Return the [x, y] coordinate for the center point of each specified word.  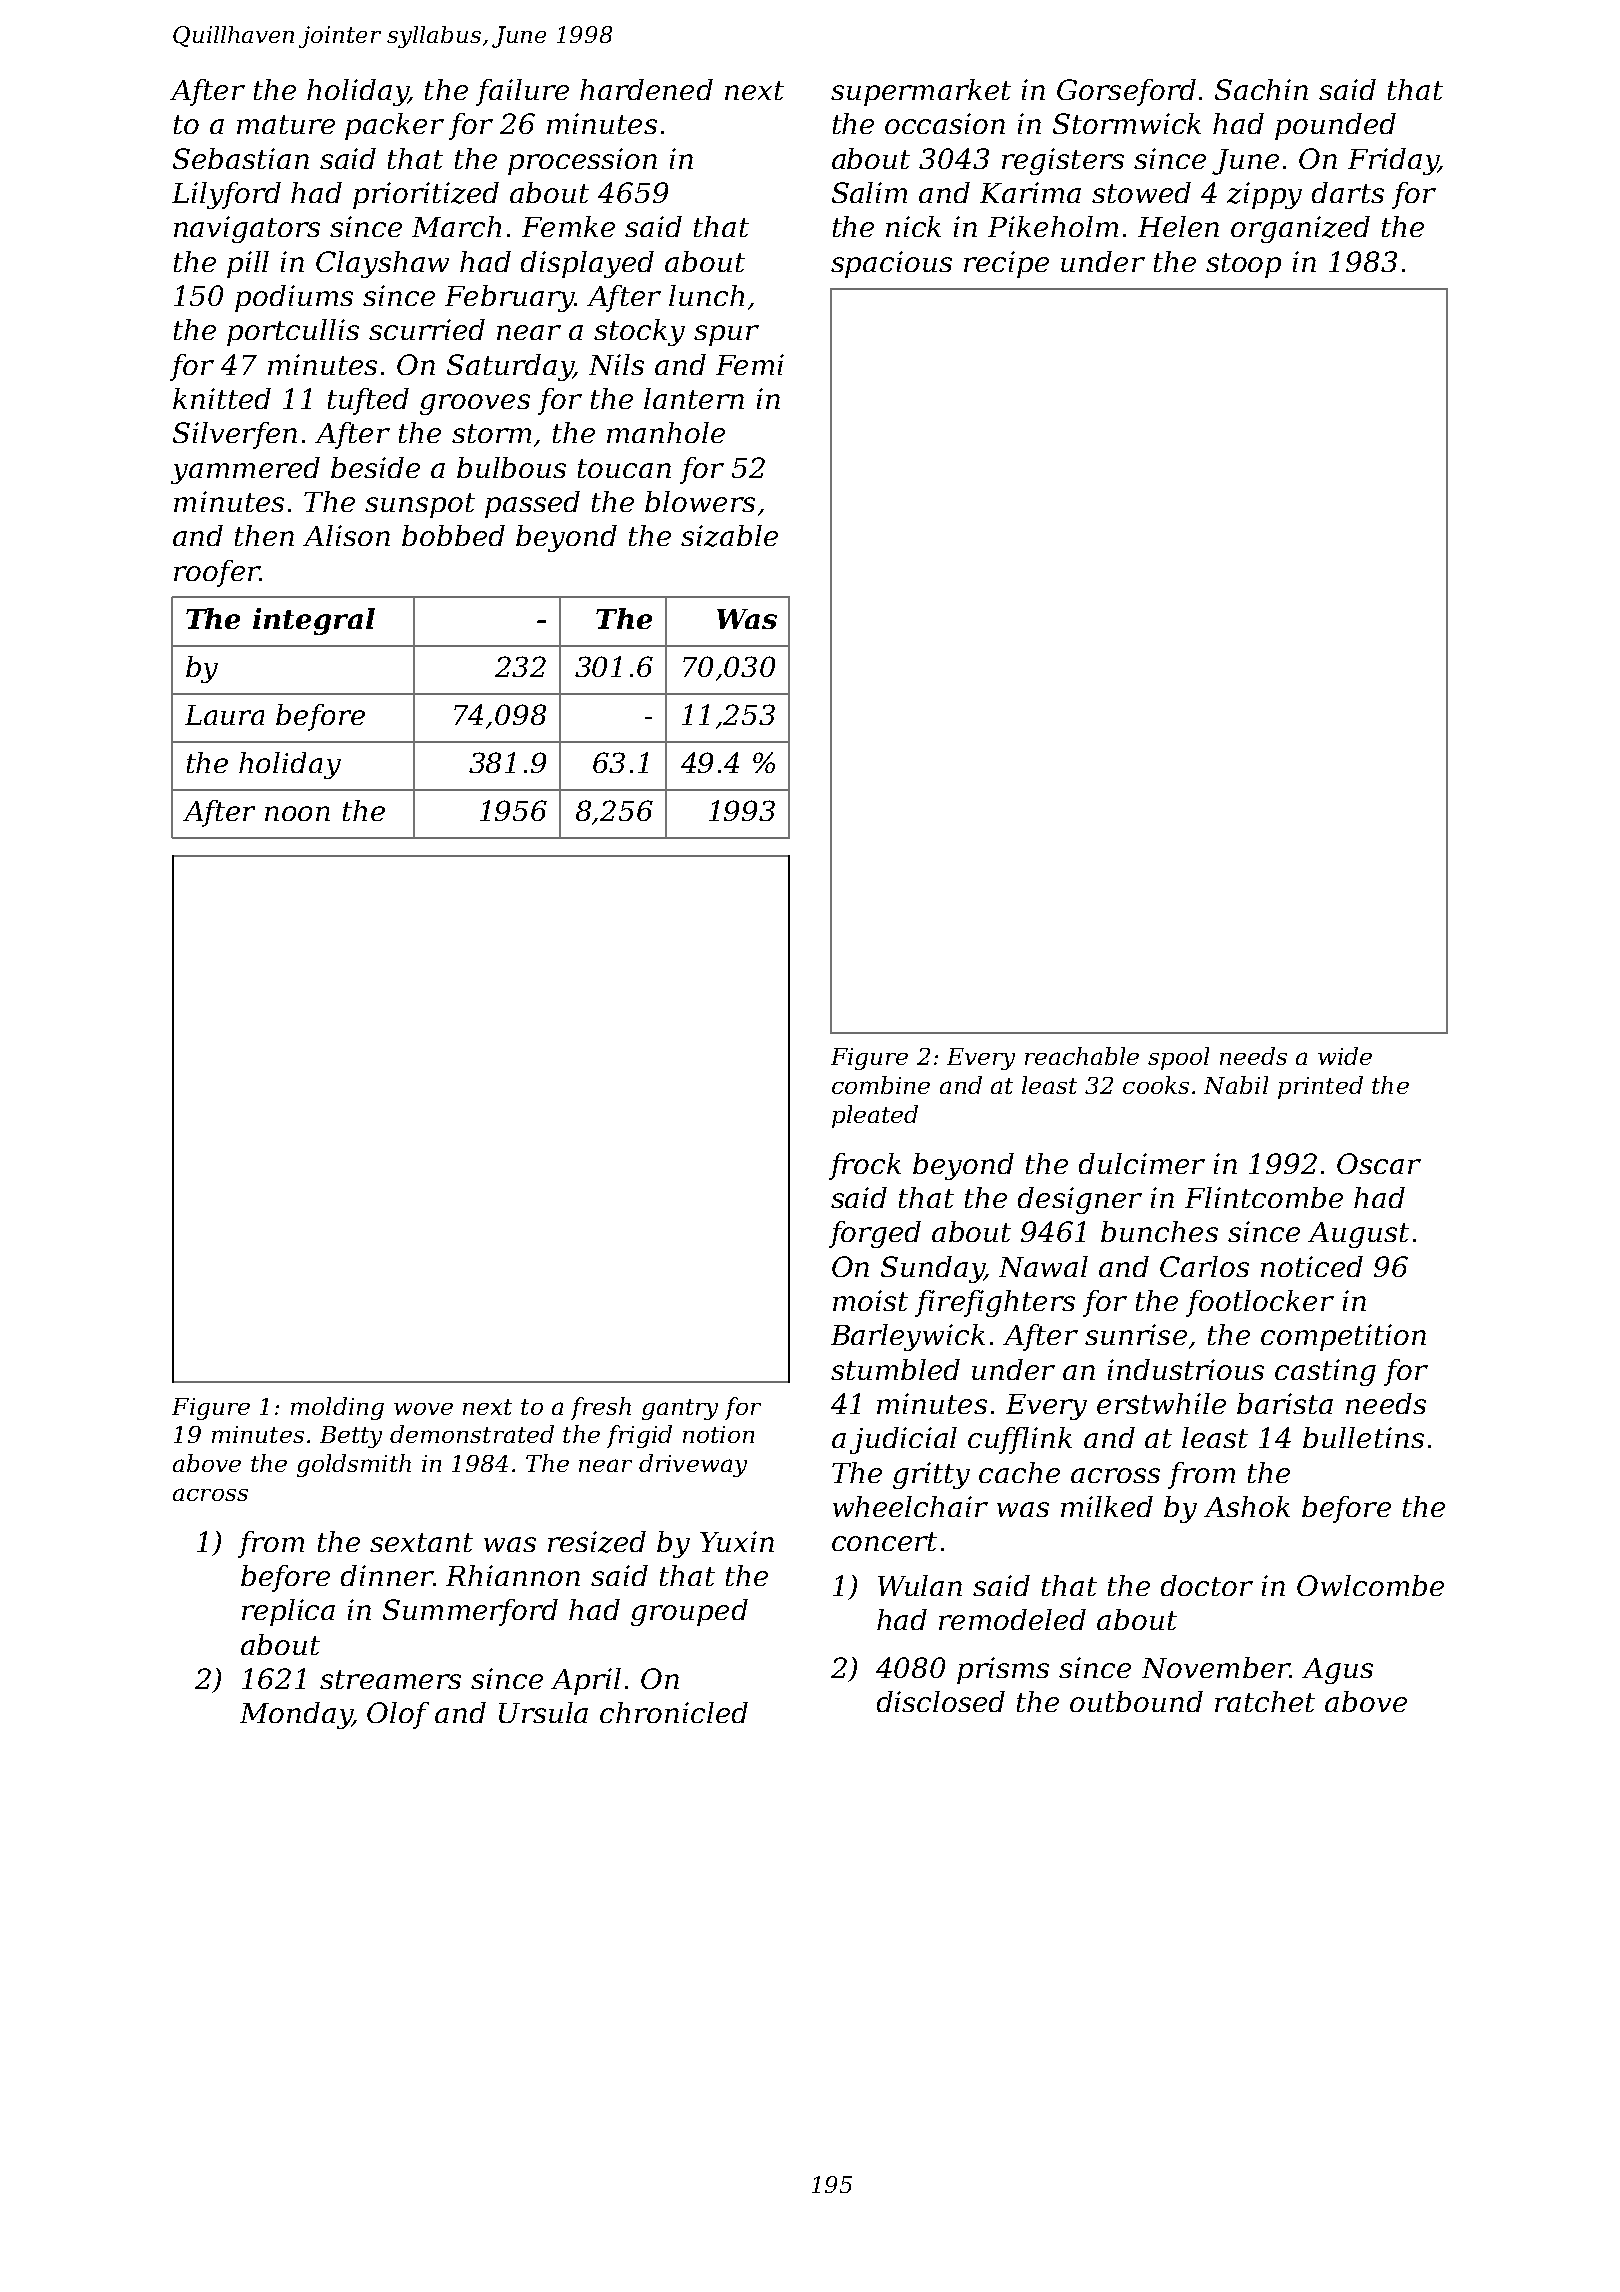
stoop [1243, 265]
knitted [222, 398]
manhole [666, 432]
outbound [1136, 1701]
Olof [398, 1715]
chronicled [674, 1712]
